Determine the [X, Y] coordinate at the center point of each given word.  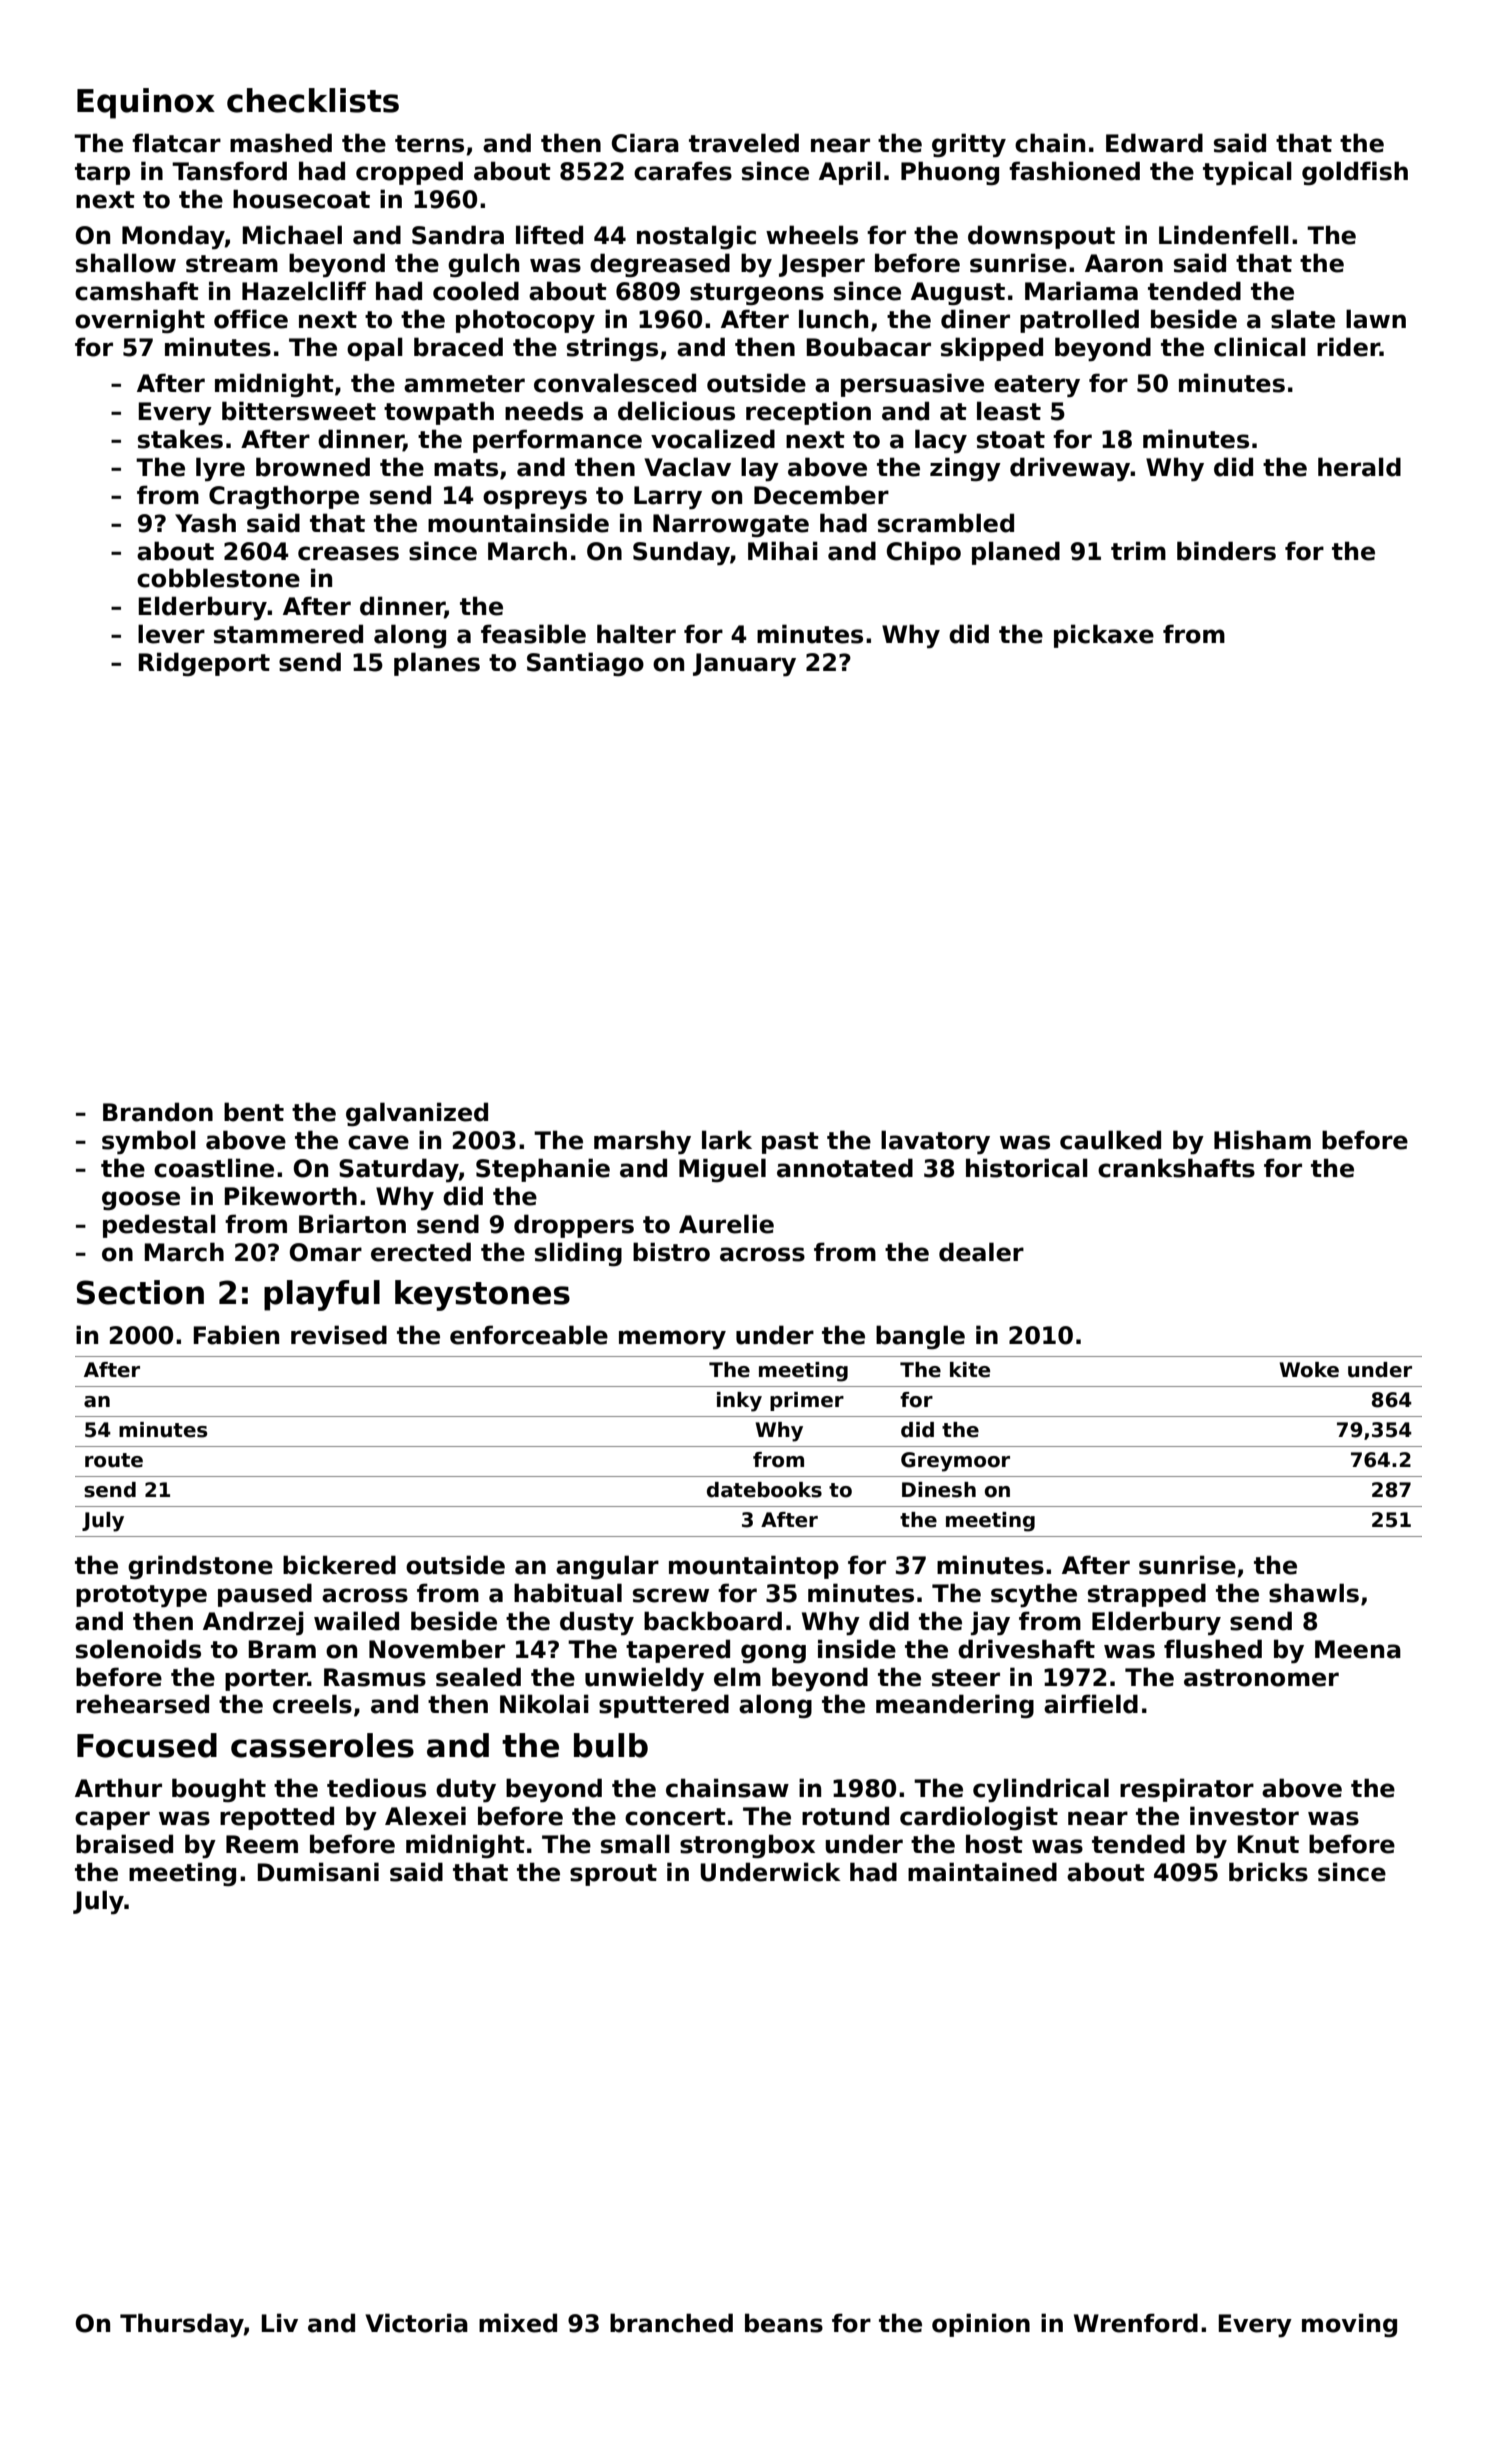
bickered [339, 1565]
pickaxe [1104, 636]
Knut [1268, 1844]
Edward [1154, 143]
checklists [313, 100]
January [744, 664]
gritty [969, 145]
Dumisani [318, 1872]
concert [675, 1817]
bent [254, 1112]
